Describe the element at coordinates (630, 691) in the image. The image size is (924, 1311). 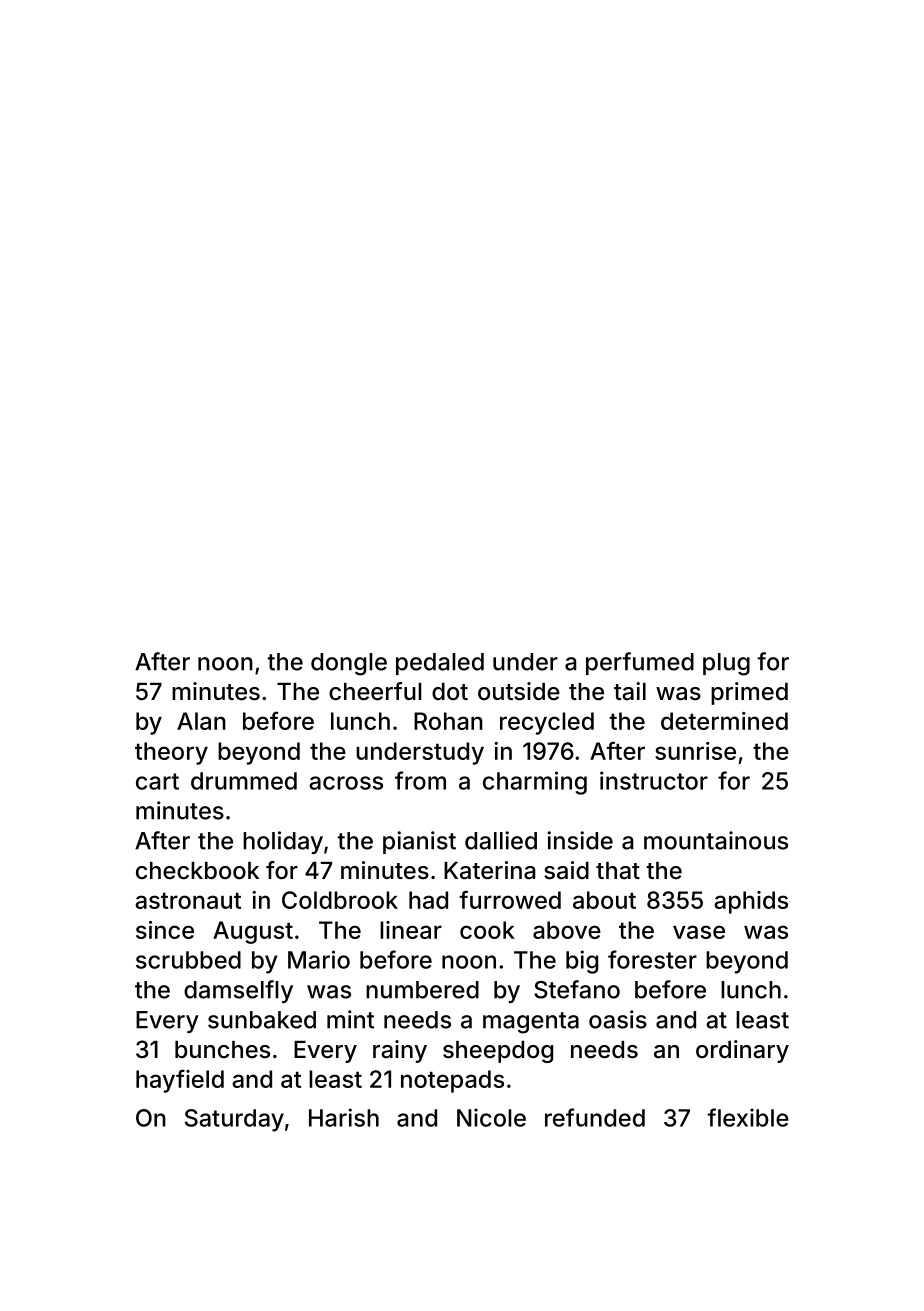
I see `tail` at that location.
